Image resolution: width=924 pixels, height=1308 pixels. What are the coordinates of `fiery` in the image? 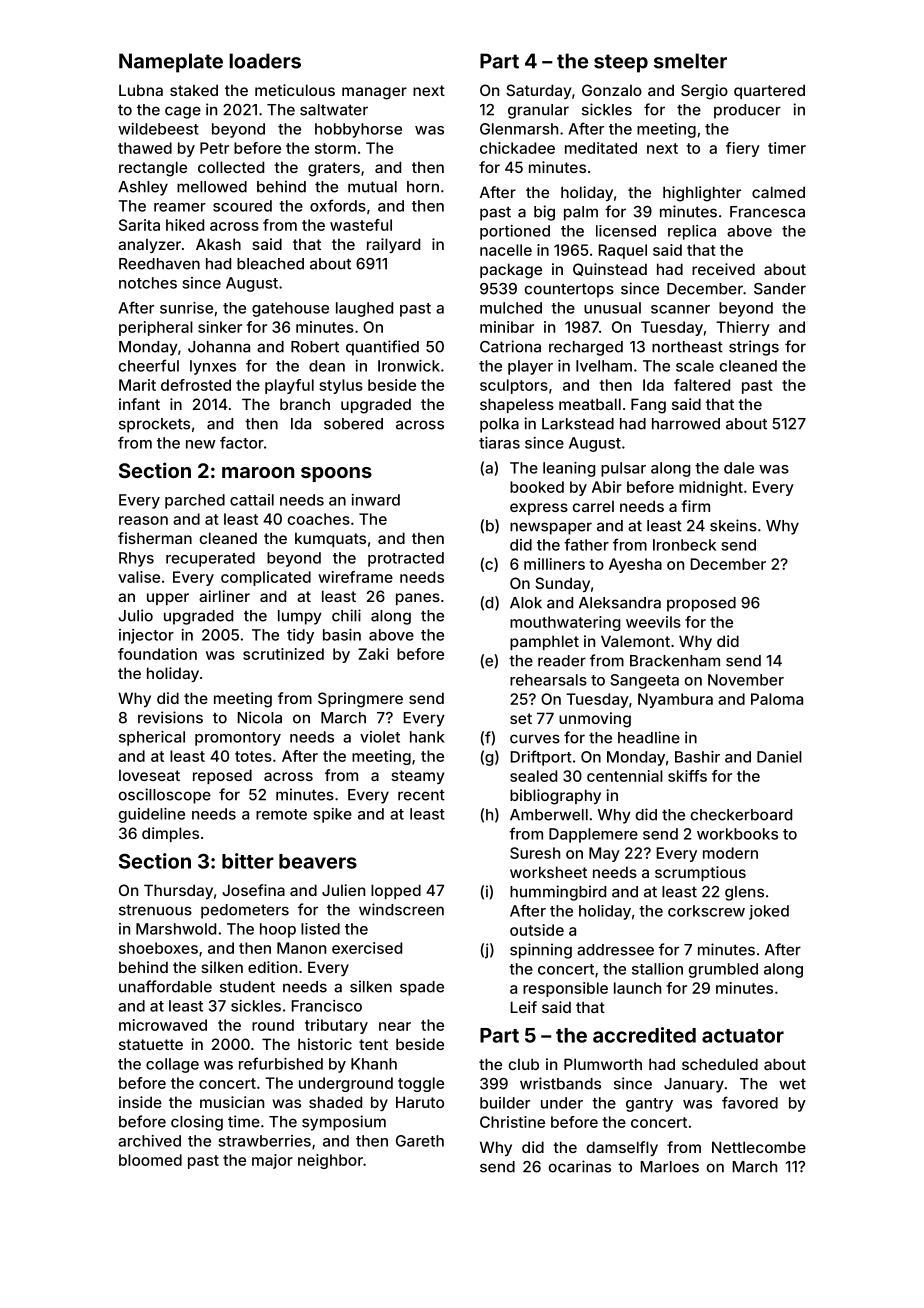 It's located at (743, 149).
